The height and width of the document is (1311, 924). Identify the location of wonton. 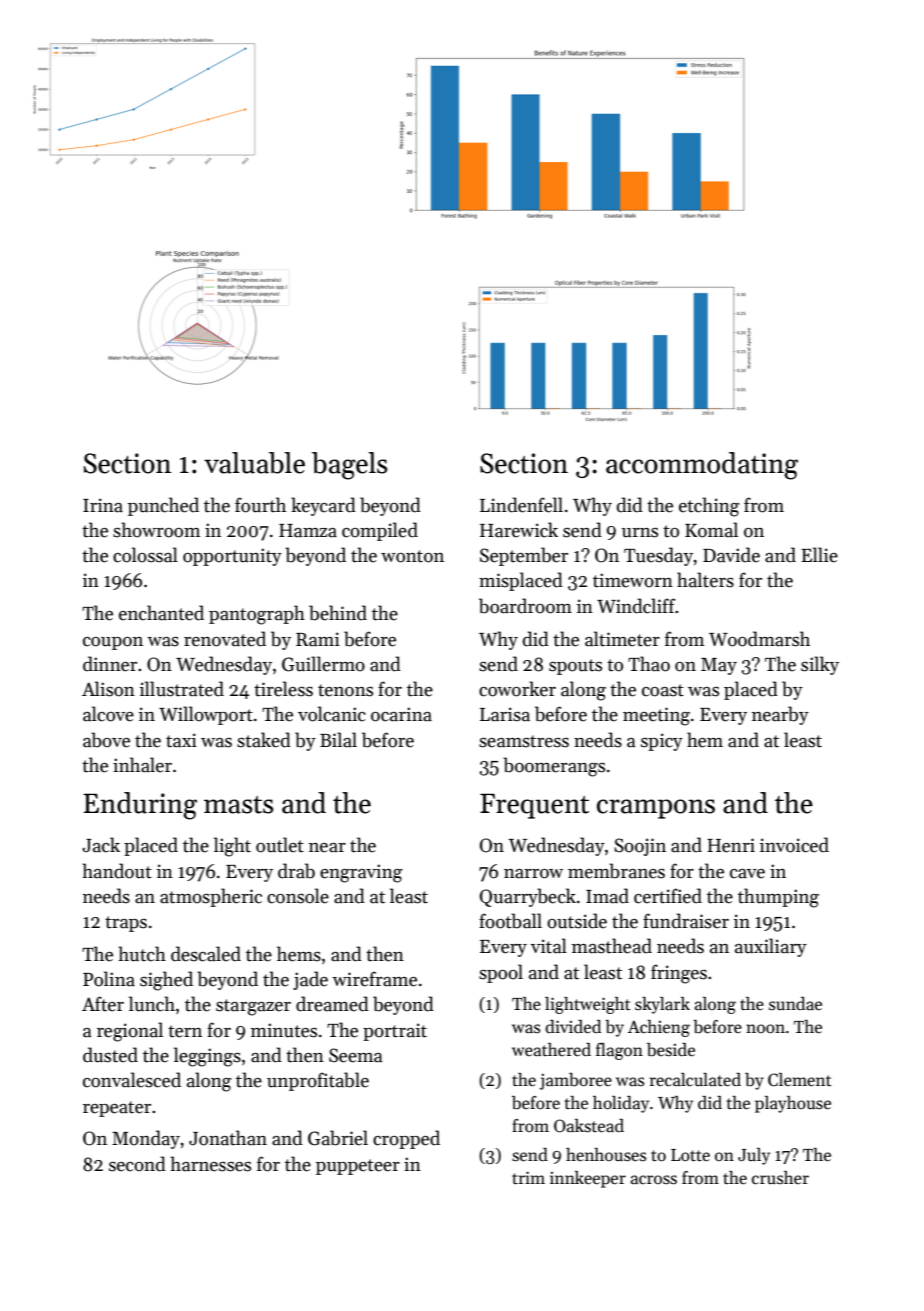
(412, 556).
